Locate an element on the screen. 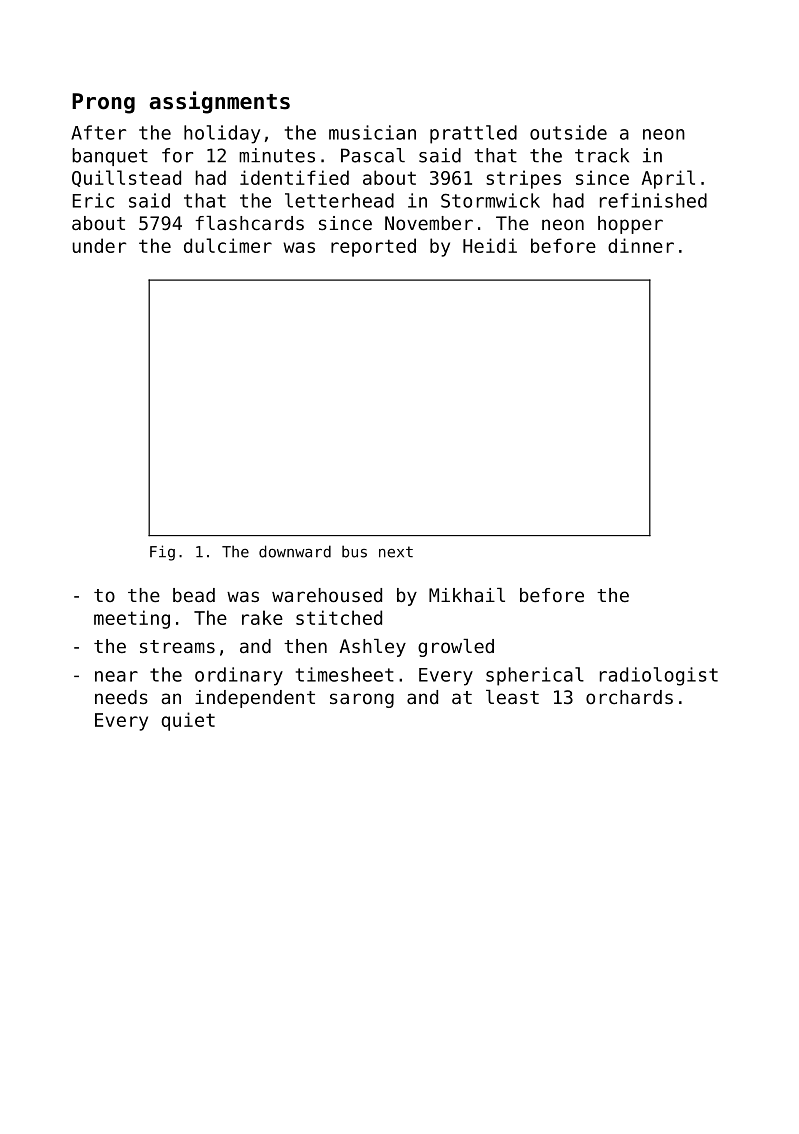 The image size is (799, 1134). bus is located at coordinates (354, 552).
